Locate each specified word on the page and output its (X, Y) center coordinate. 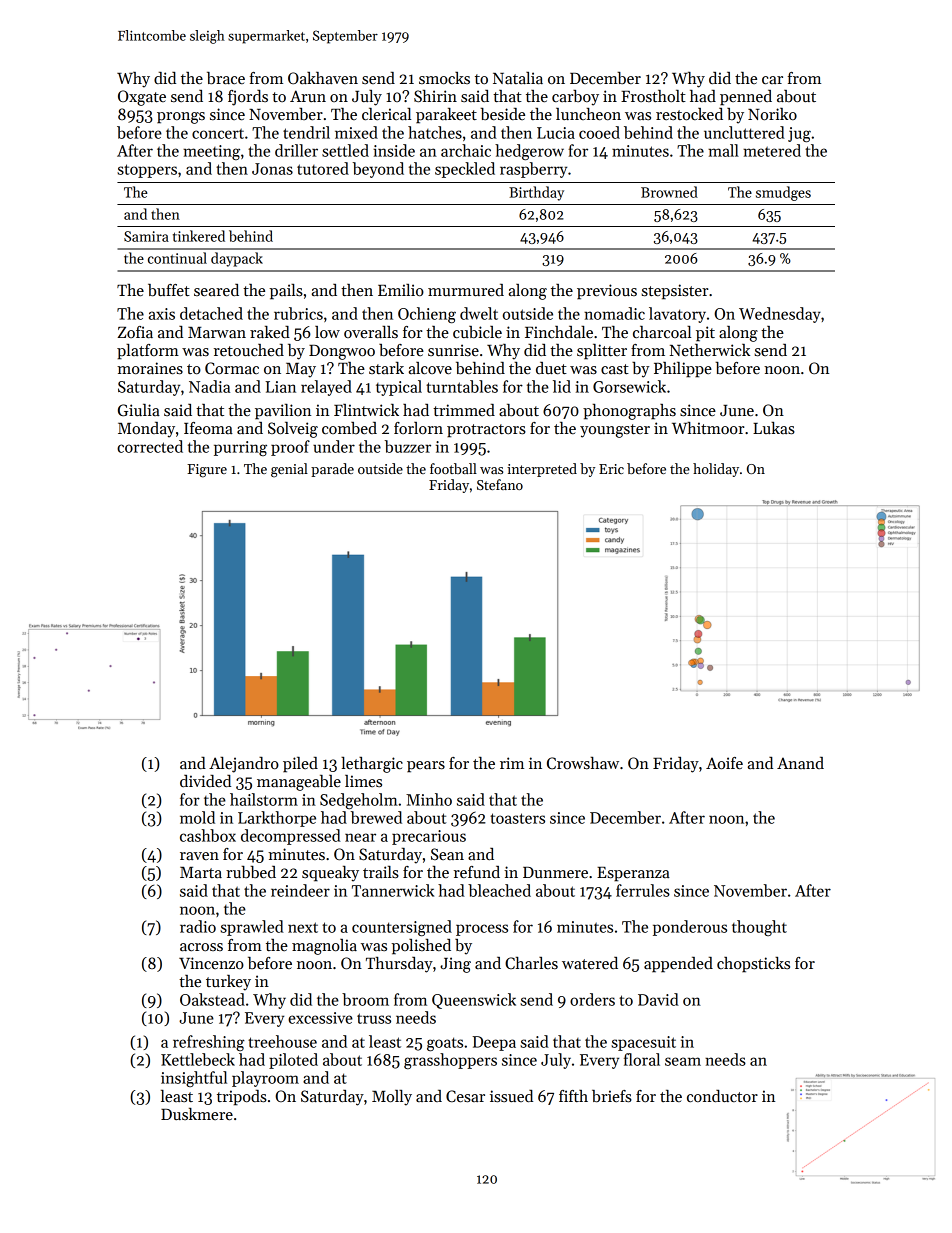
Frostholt (653, 96)
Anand (800, 763)
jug (799, 134)
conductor (722, 1096)
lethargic (372, 765)
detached (211, 313)
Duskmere (197, 1114)
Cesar (465, 1096)
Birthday (536, 193)
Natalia (518, 78)
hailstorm (264, 799)
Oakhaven (323, 78)
